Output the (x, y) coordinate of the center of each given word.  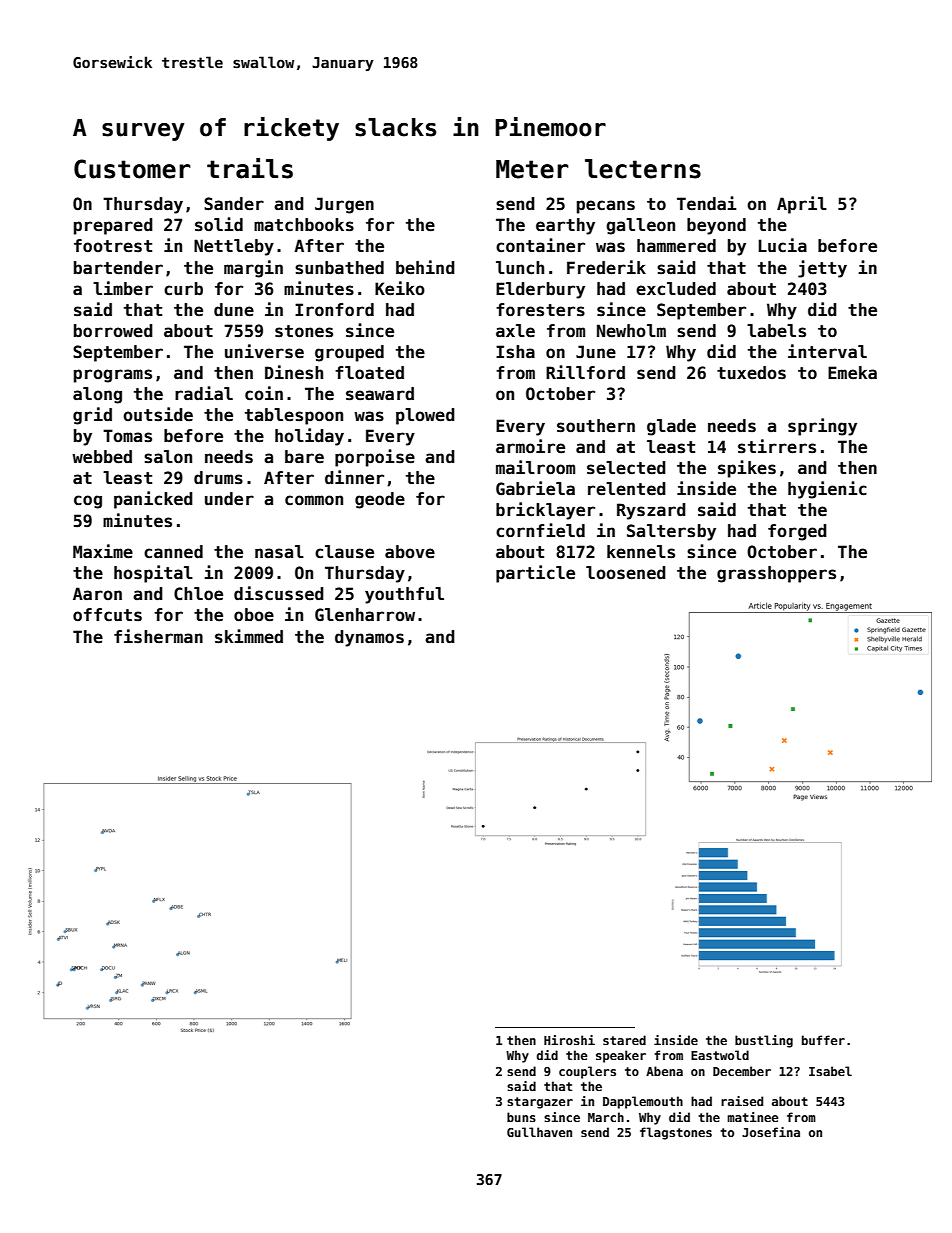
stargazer (540, 1103)
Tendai (707, 203)
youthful (404, 595)
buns (521, 1117)
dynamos (369, 638)
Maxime (103, 551)
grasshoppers (776, 574)
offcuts (107, 615)
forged (797, 532)
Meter (532, 169)
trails (250, 168)
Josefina (771, 1132)
